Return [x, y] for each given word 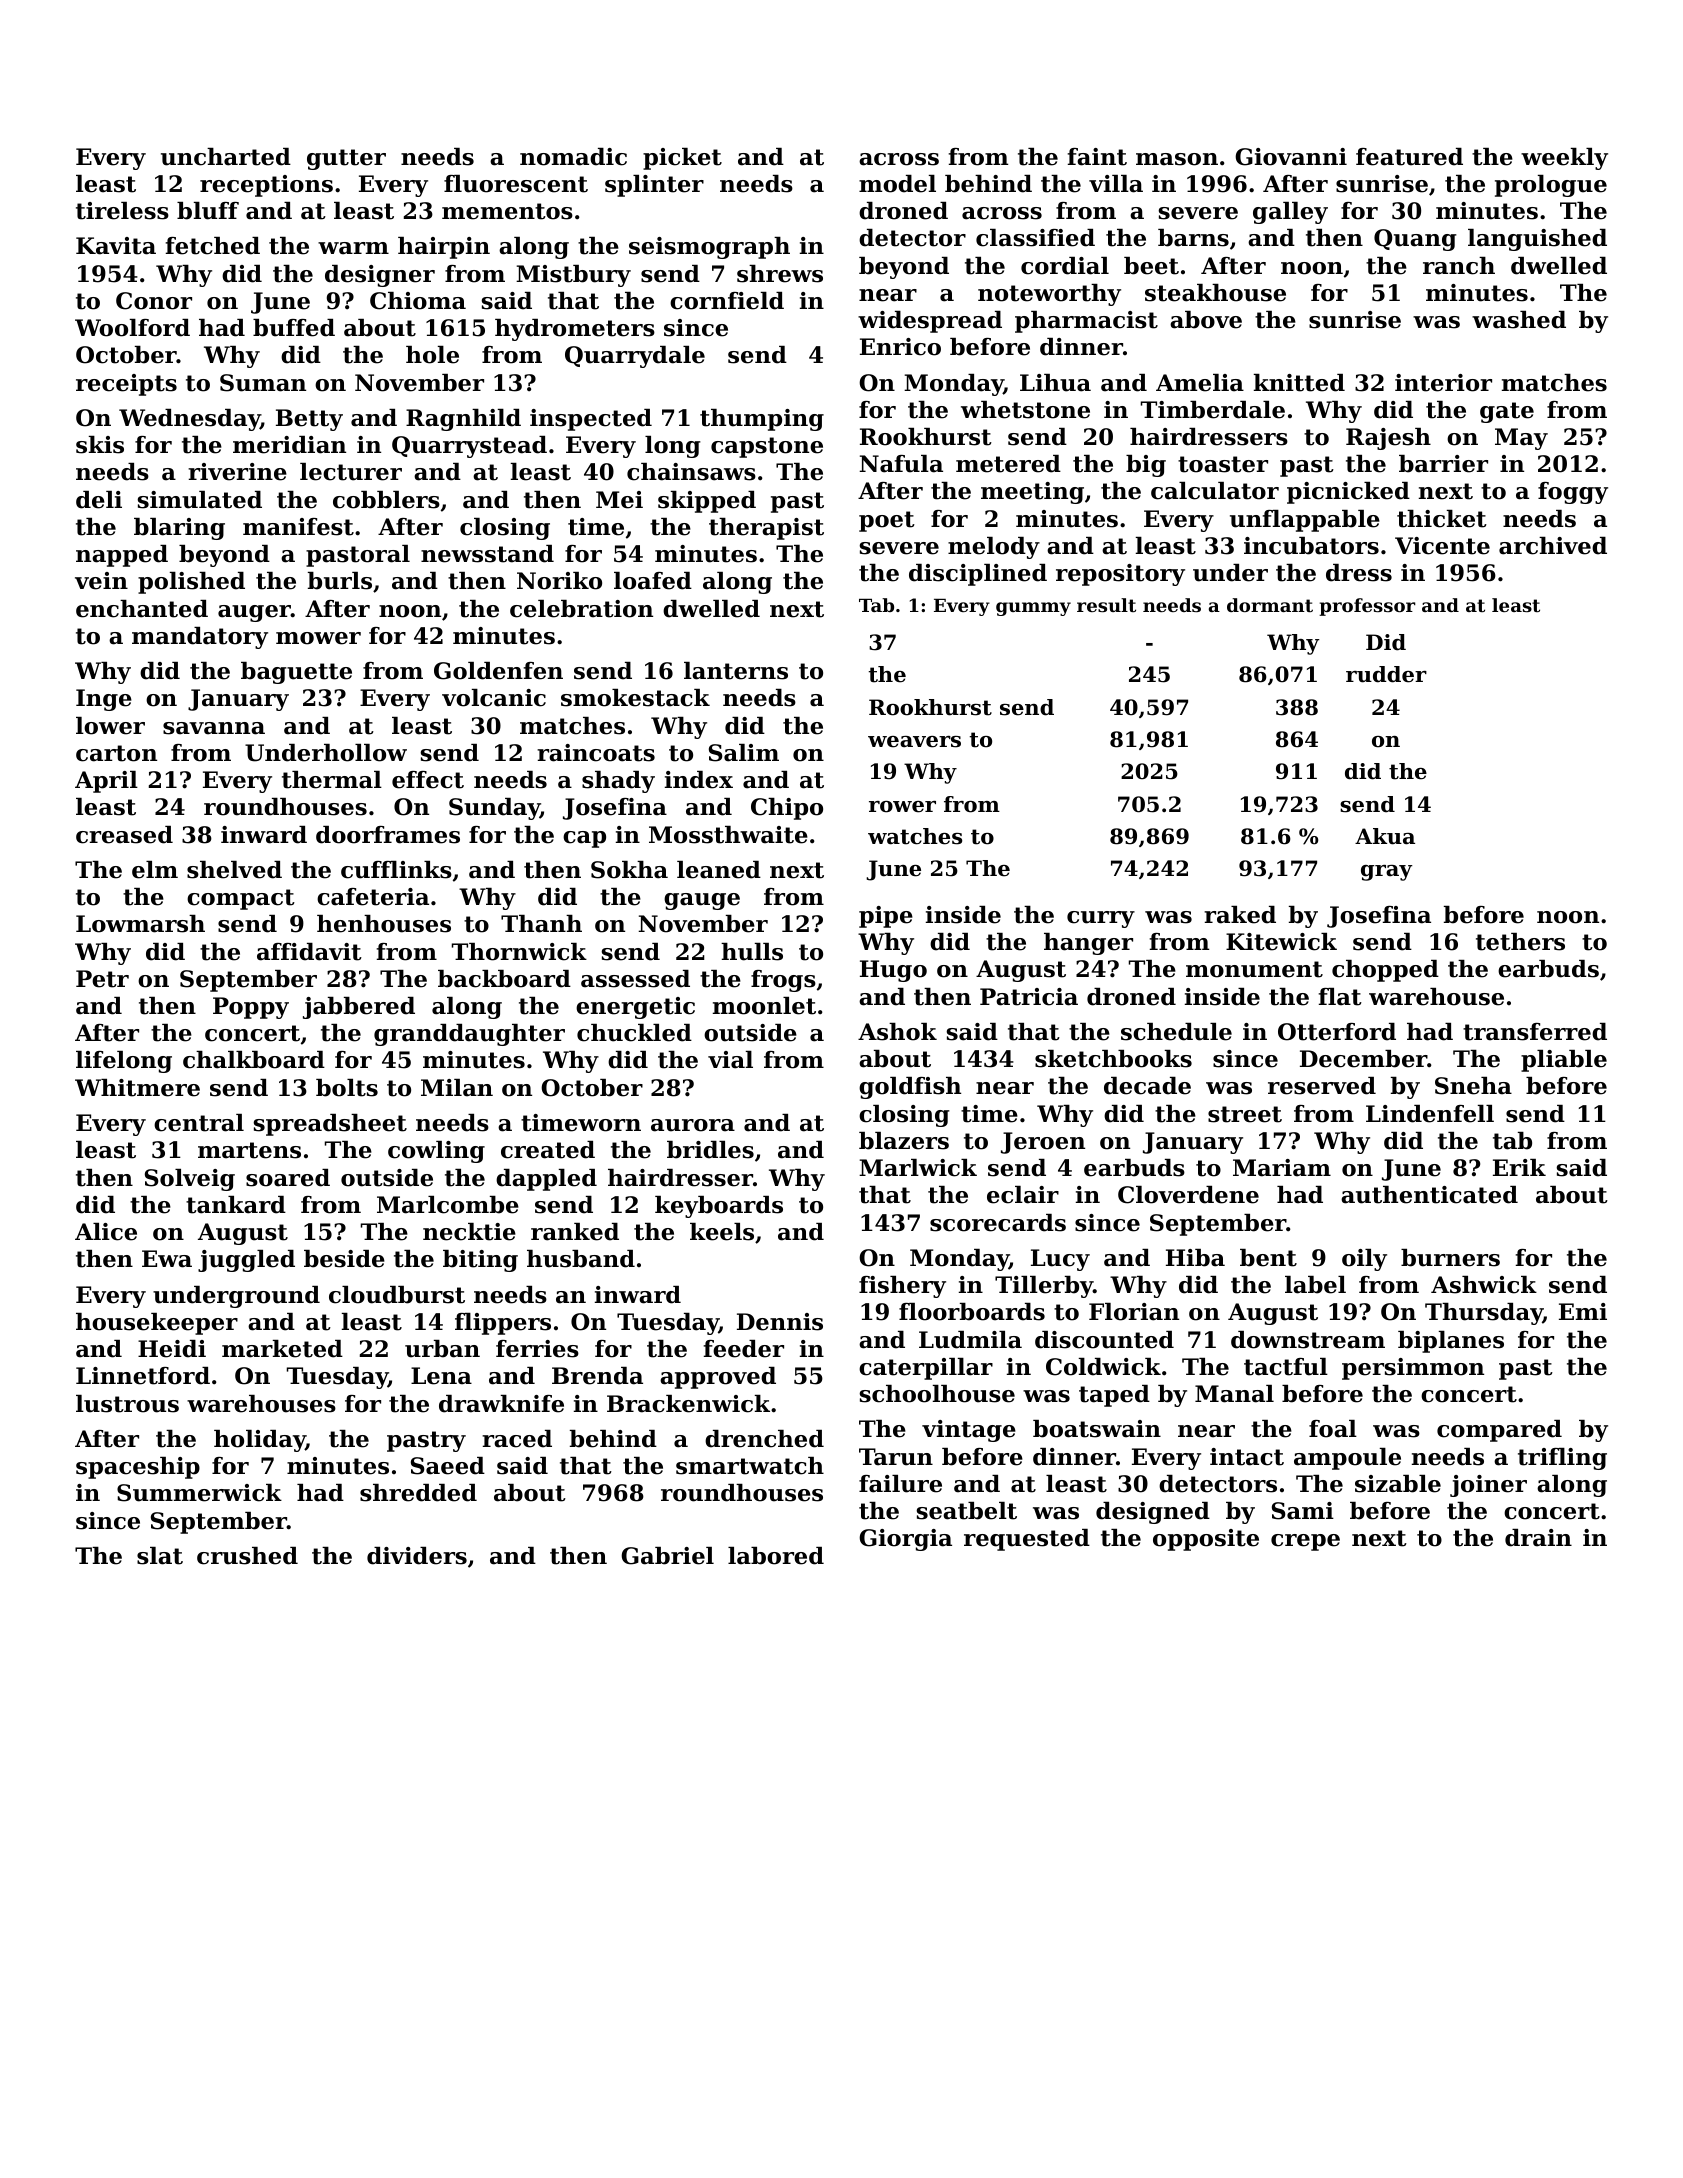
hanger [1088, 944]
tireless [122, 211]
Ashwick [1484, 1285]
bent [1268, 1258]
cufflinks [396, 870]
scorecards [998, 1223]
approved [718, 1378]
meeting [1032, 493]
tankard [236, 1205]
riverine [237, 472]
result [1106, 605]
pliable [1564, 1061]
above [1206, 320]
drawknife [501, 1404]
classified [1035, 238]
